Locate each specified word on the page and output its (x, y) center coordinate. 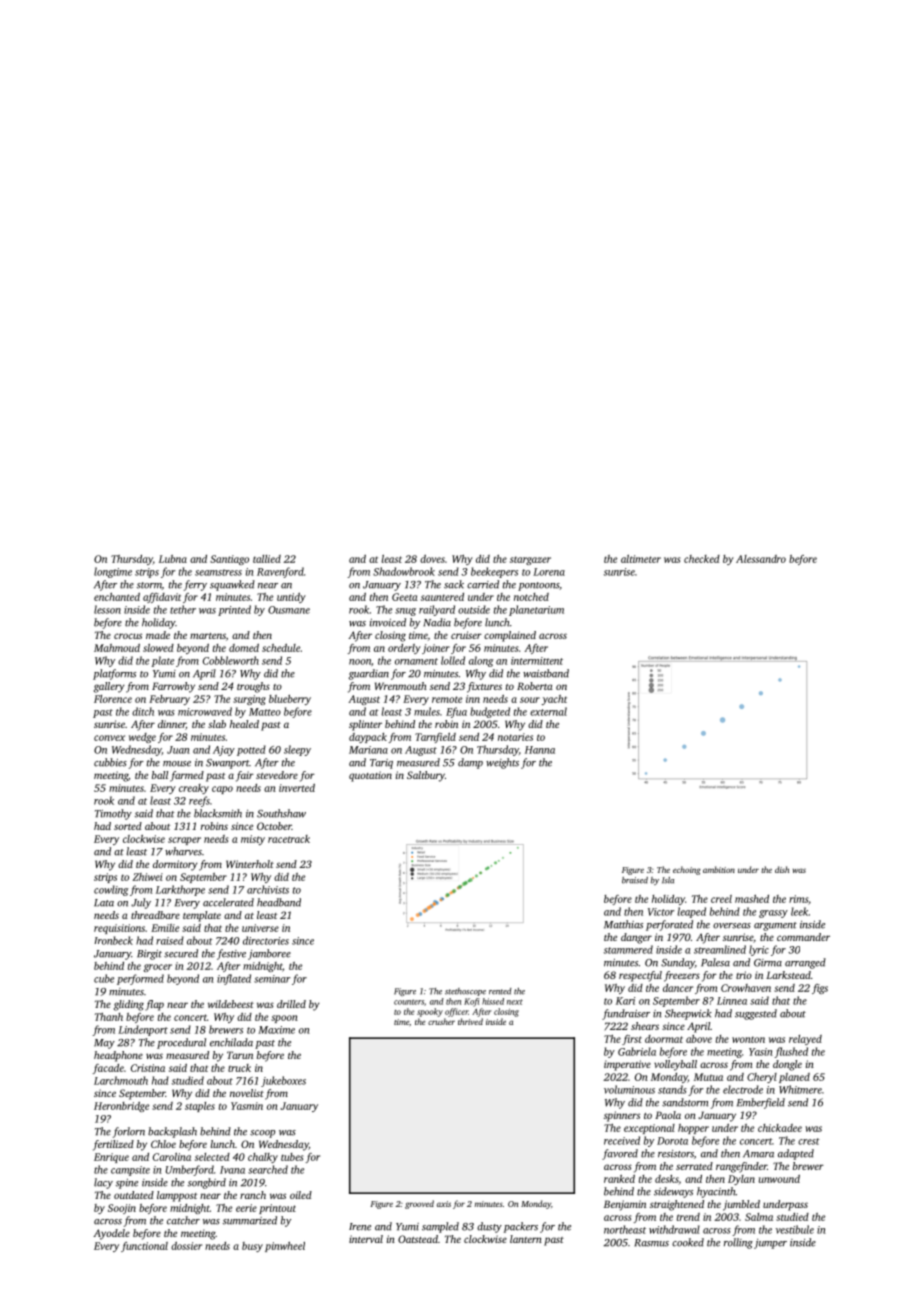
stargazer (530, 560)
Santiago (229, 560)
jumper (770, 1244)
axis (444, 1204)
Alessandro (761, 559)
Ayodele (111, 1234)
